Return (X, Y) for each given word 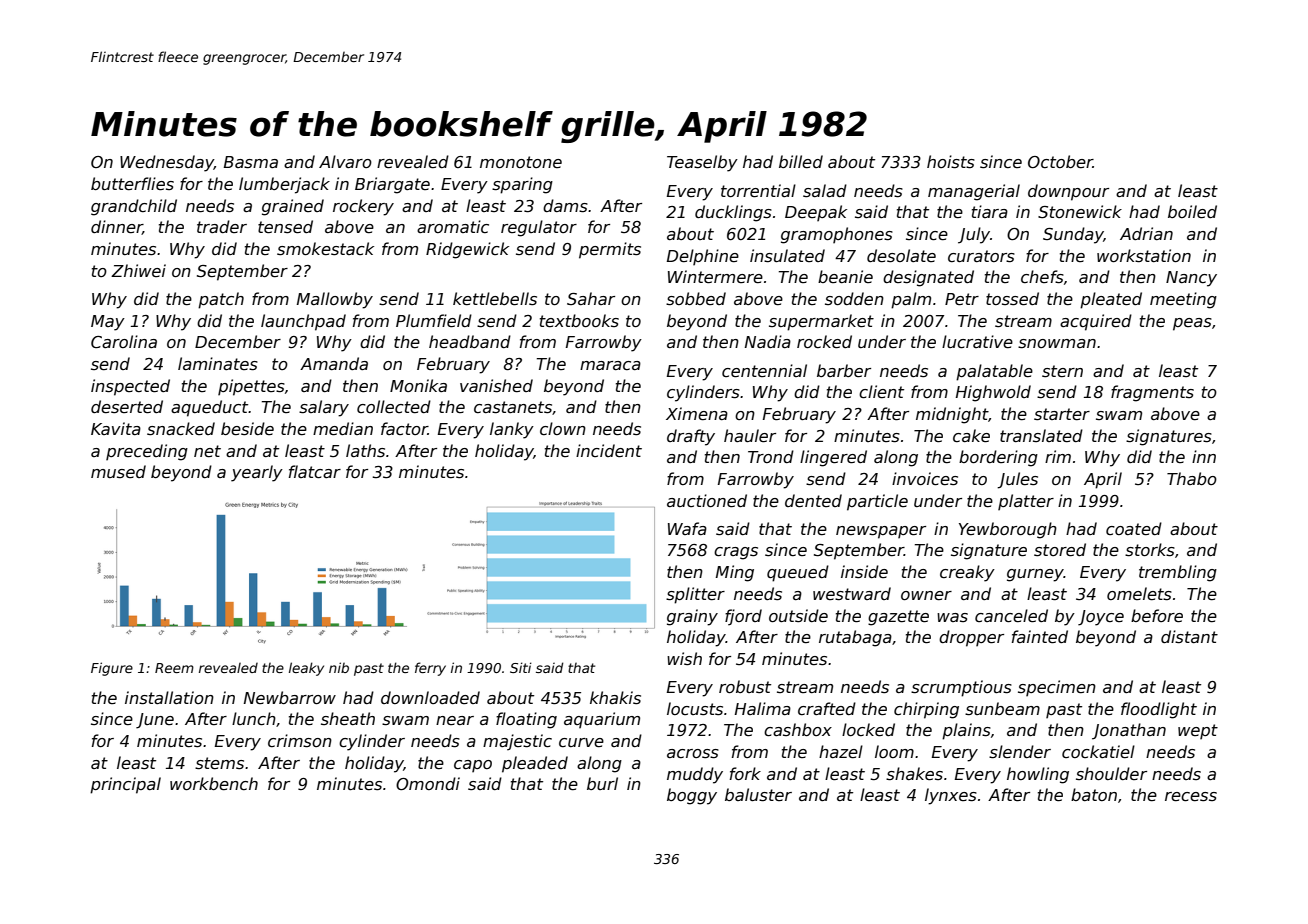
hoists (951, 162)
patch (221, 300)
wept (1198, 732)
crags (736, 553)
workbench (214, 784)
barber (844, 371)
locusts (695, 709)
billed (801, 162)
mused (118, 471)
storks (1150, 550)
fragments (1152, 393)
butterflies (132, 184)
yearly (257, 473)
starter (1062, 414)
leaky (306, 669)
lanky (512, 430)
